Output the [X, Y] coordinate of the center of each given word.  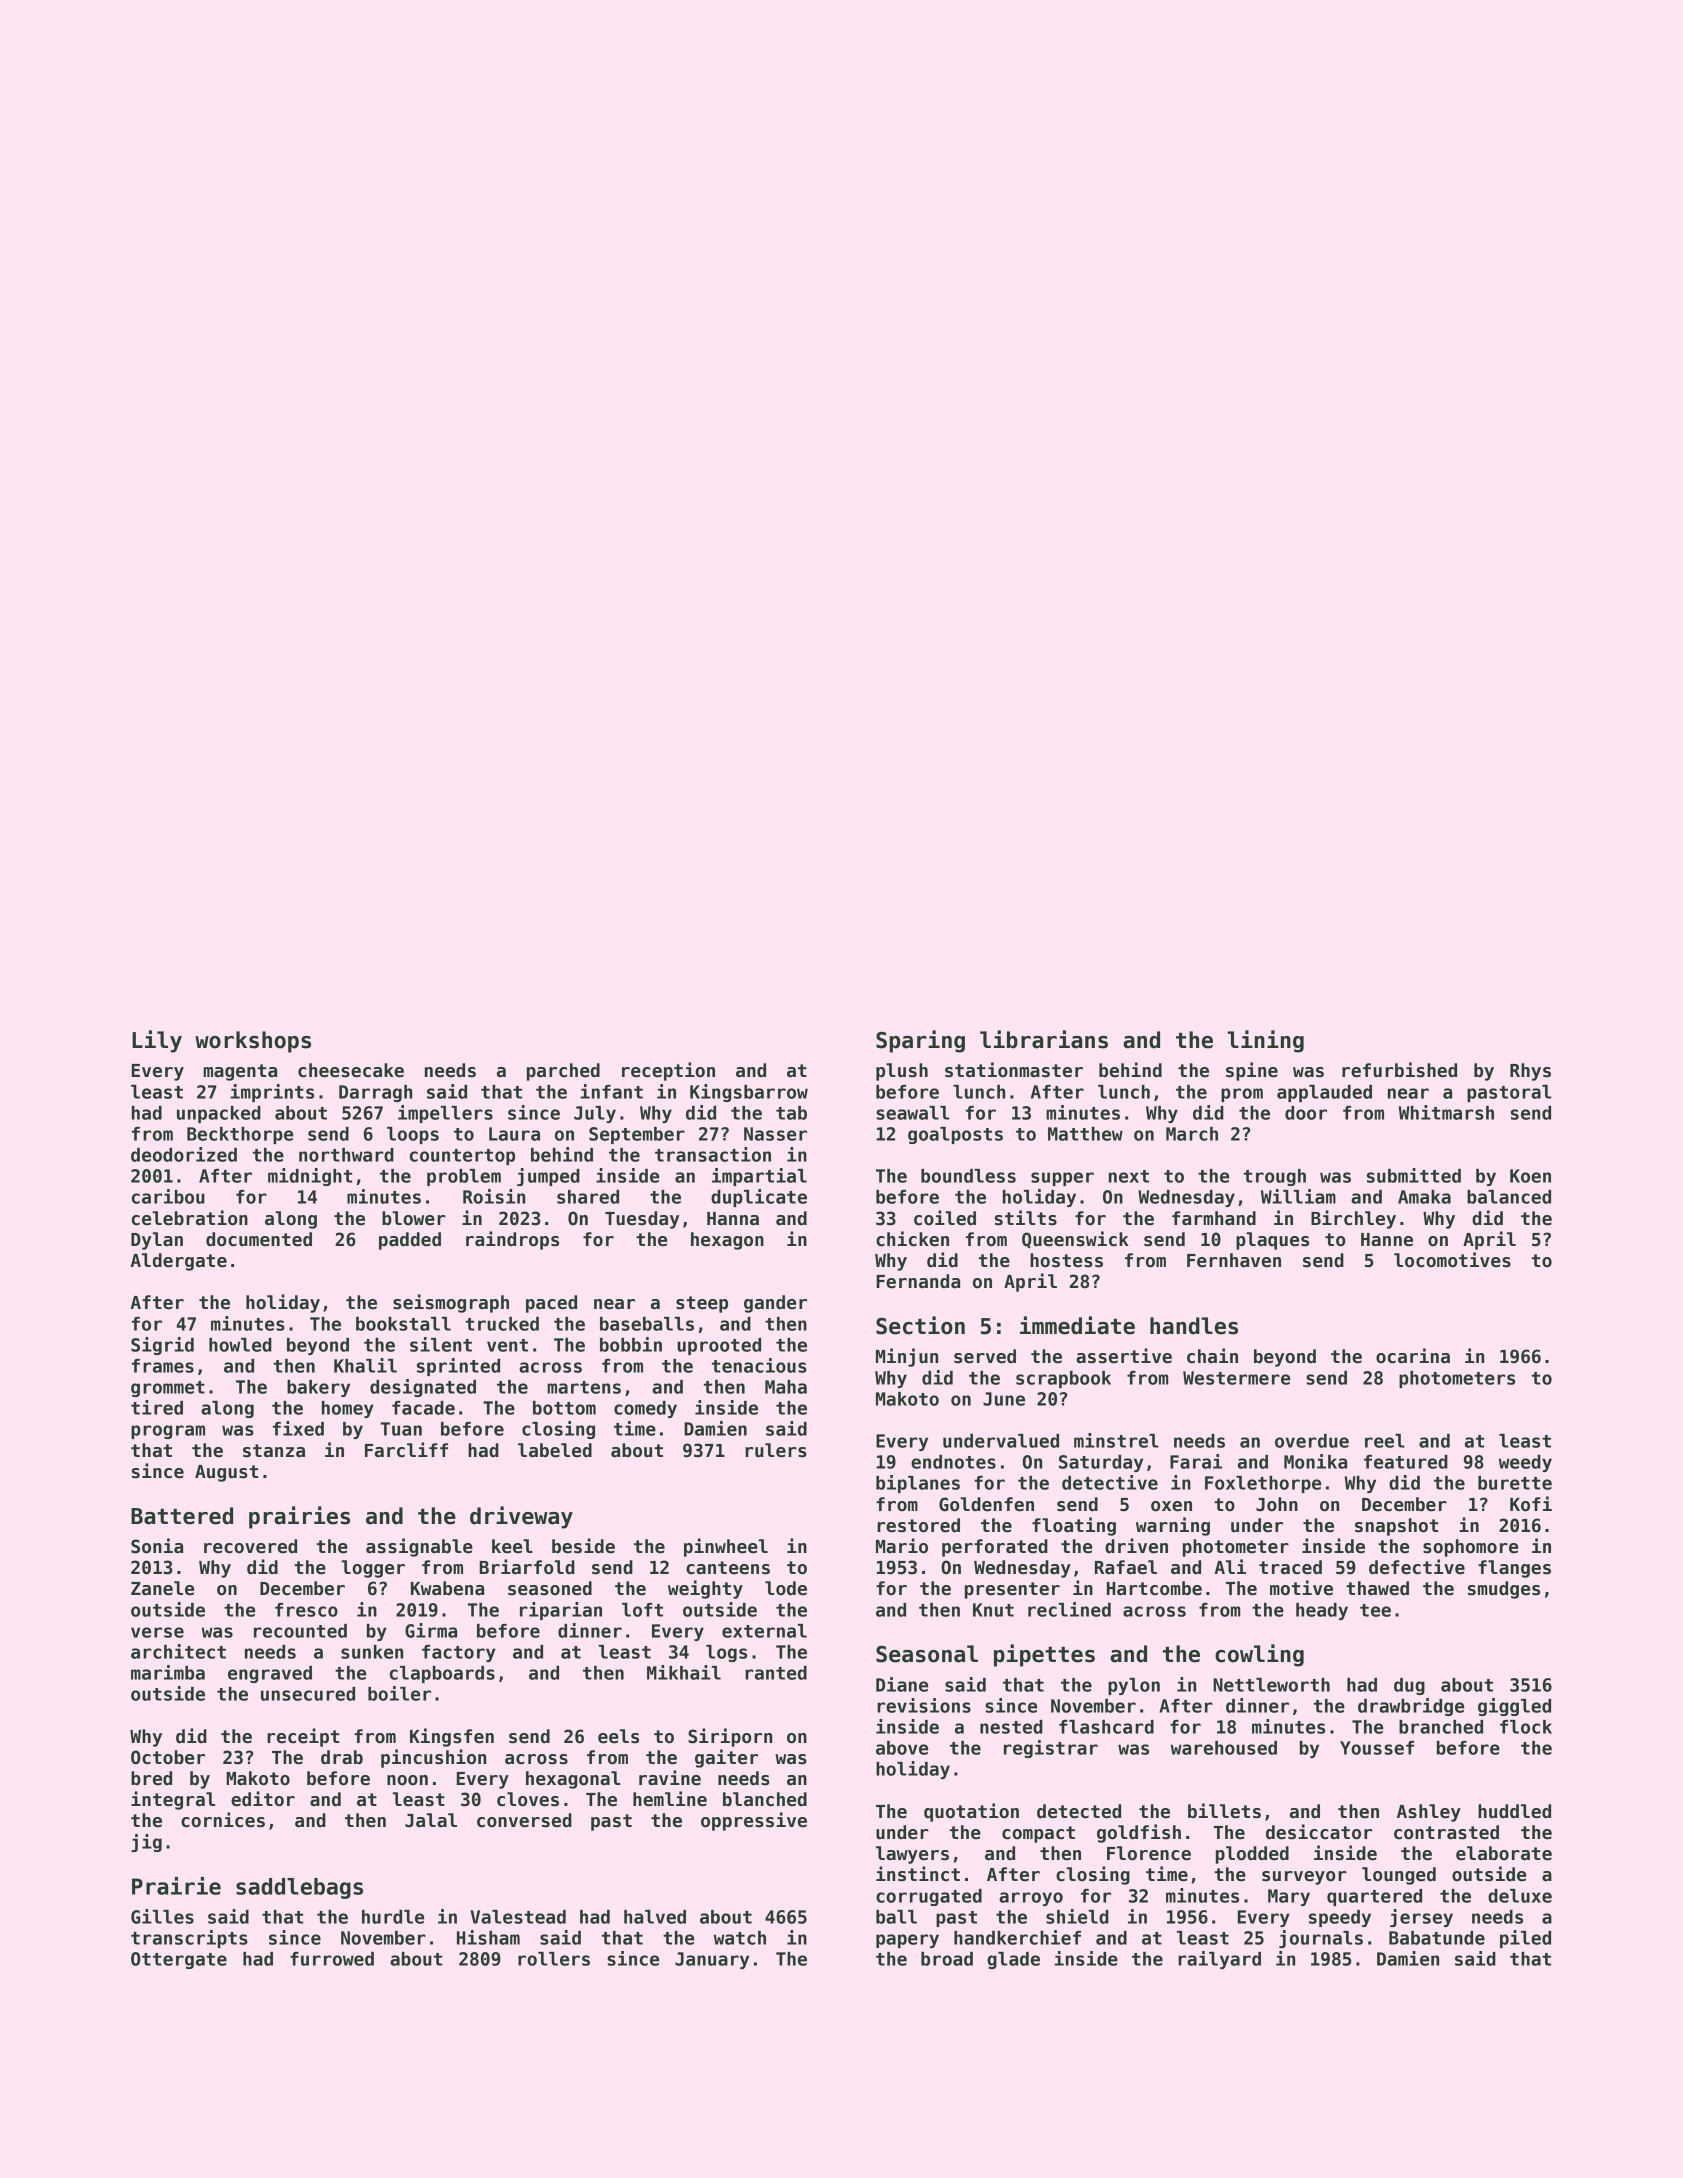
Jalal [431, 1820]
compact [1038, 1834]
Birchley [1353, 1219]
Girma [431, 1630]
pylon [1134, 1686]
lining [1266, 1041]
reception [668, 1071]
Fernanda [918, 1281]
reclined [1069, 1609]
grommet [168, 1389]
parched [563, 1072]
